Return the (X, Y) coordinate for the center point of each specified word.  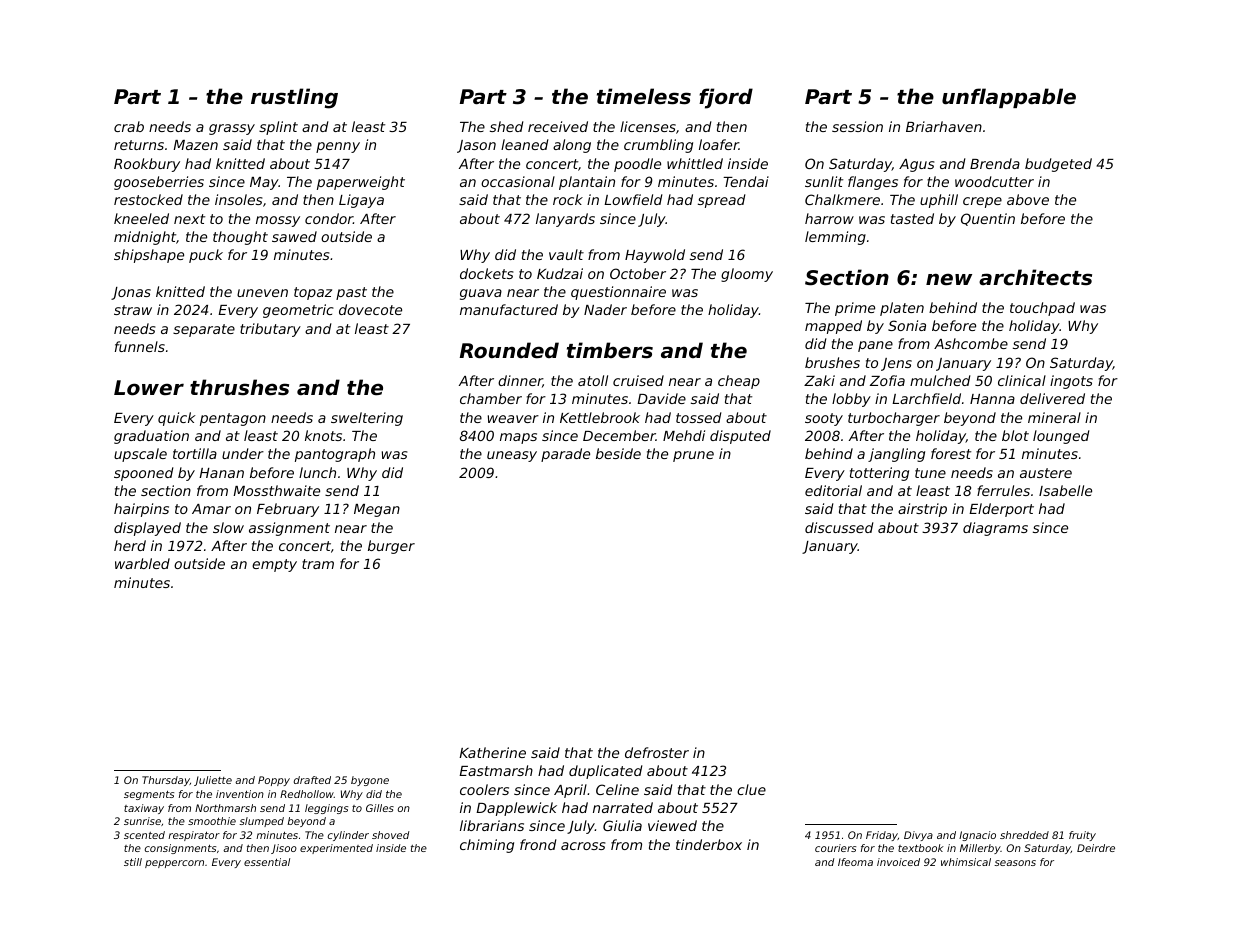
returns (139, 145)
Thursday (166, 781)
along (572, 146)
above (1028, 199)
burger (391, 547)
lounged (1061, 437)
